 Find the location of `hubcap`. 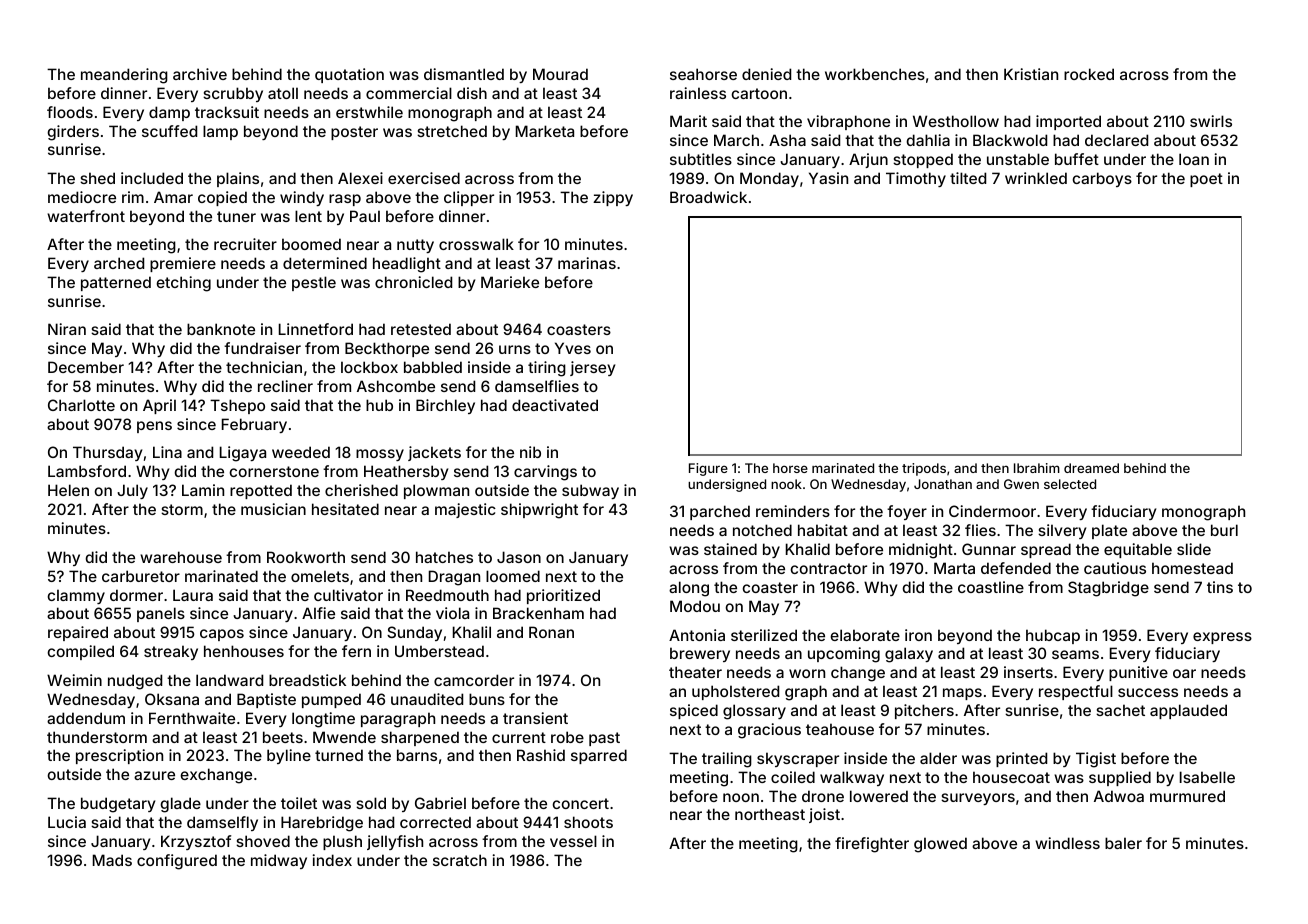

hubcap is located at coordinates (1053, 636).
